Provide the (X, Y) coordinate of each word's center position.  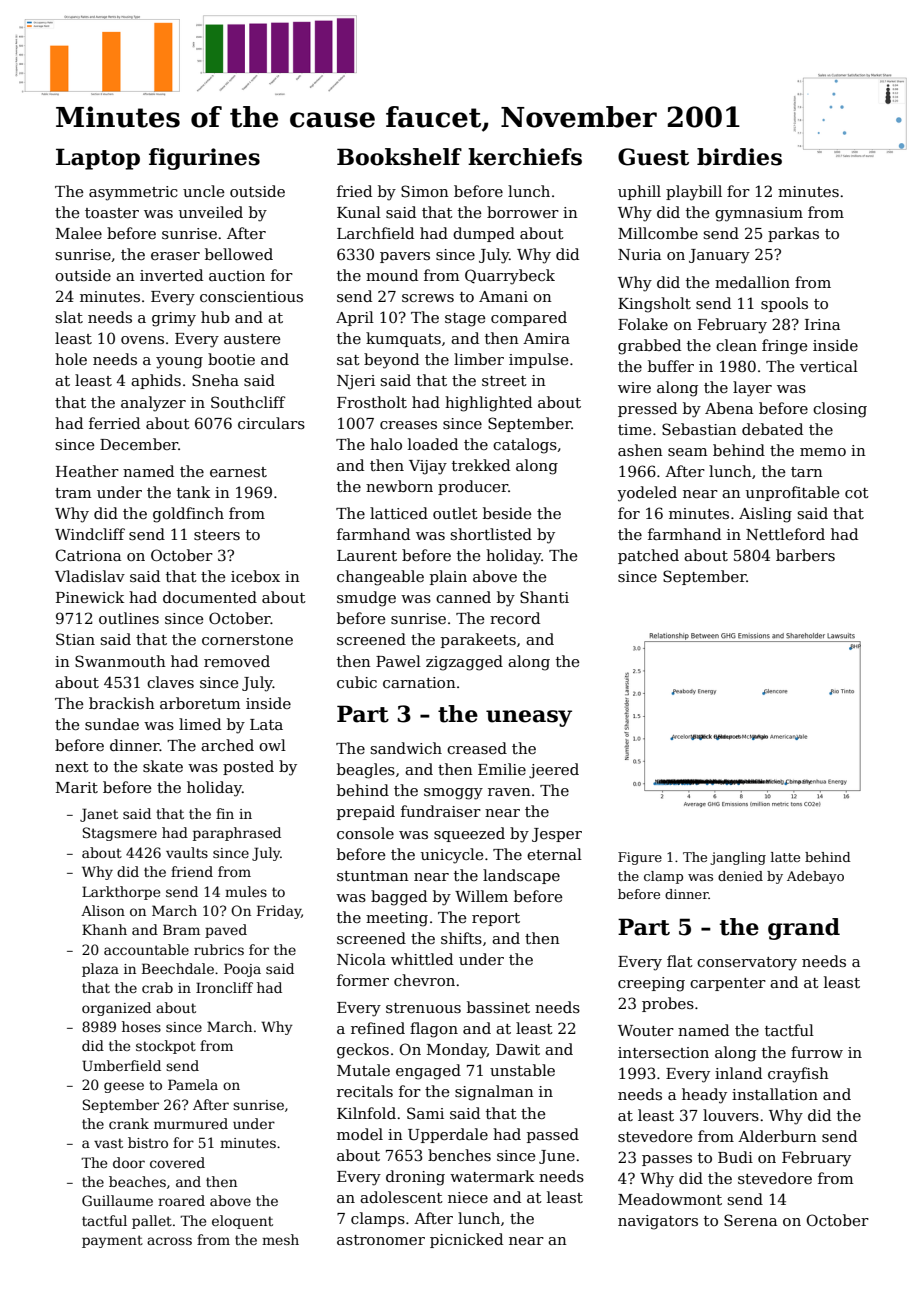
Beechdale (178, 968)
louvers (731, 1115)
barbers (805, 555)
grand (804, 929)
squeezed (469, 834)
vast (108, 1143)
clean (736, 345)
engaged (428, 1072)
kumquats (403, 339)
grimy (174, 319)
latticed (399, 513)
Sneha (215, 380)
